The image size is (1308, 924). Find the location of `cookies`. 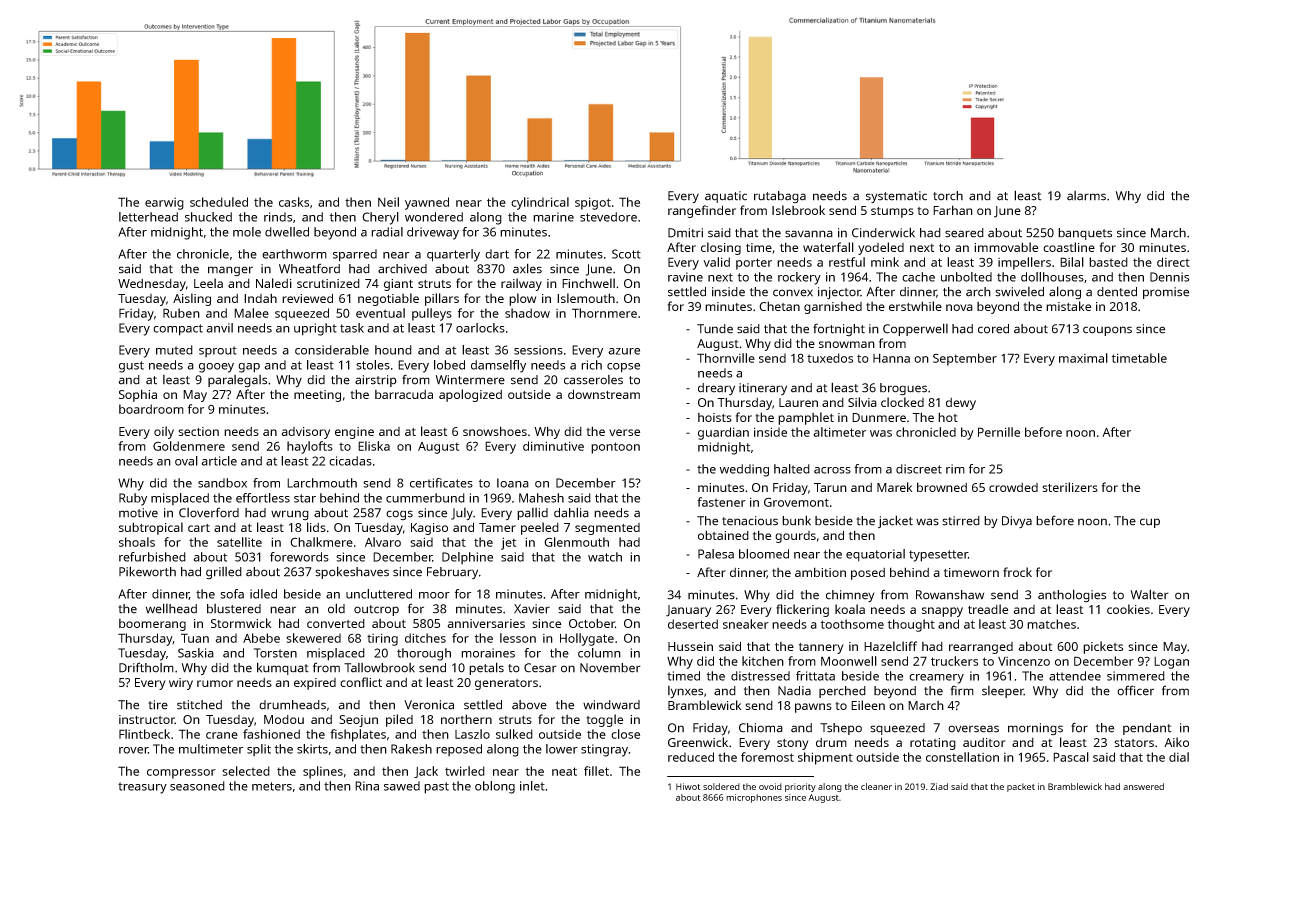

cookies is located at coordinates (1128, 609).
